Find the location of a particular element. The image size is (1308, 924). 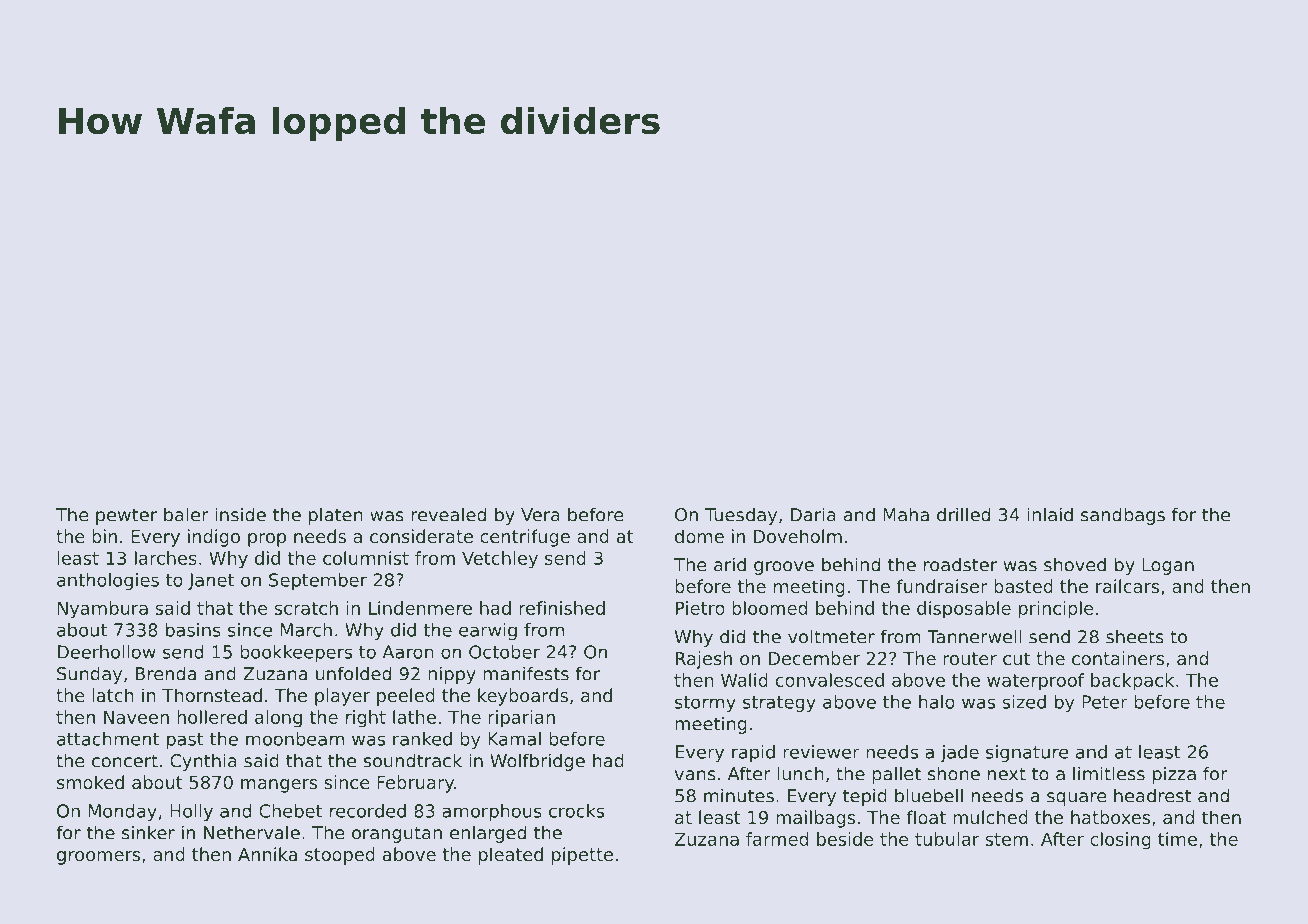

pallet is located at coordinates (896, 775).
